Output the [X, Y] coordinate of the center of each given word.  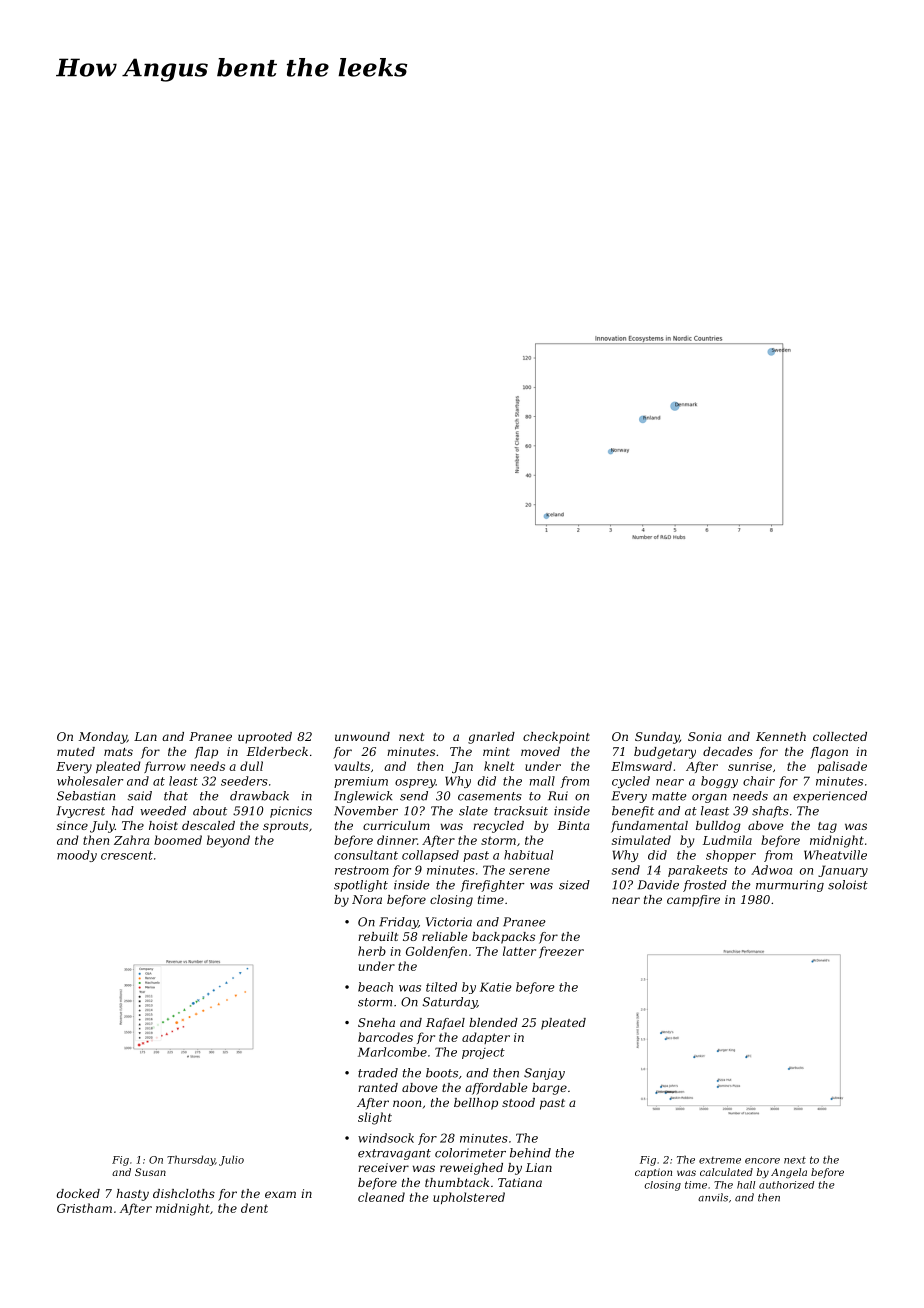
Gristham [84, 1208]
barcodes [385, 1037]
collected [840, 736]
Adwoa [771, 870]
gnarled [491, 738]
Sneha [376, 1022]
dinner [397, 840]
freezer [561, 952]
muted [76, 751]
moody [77, 856]
